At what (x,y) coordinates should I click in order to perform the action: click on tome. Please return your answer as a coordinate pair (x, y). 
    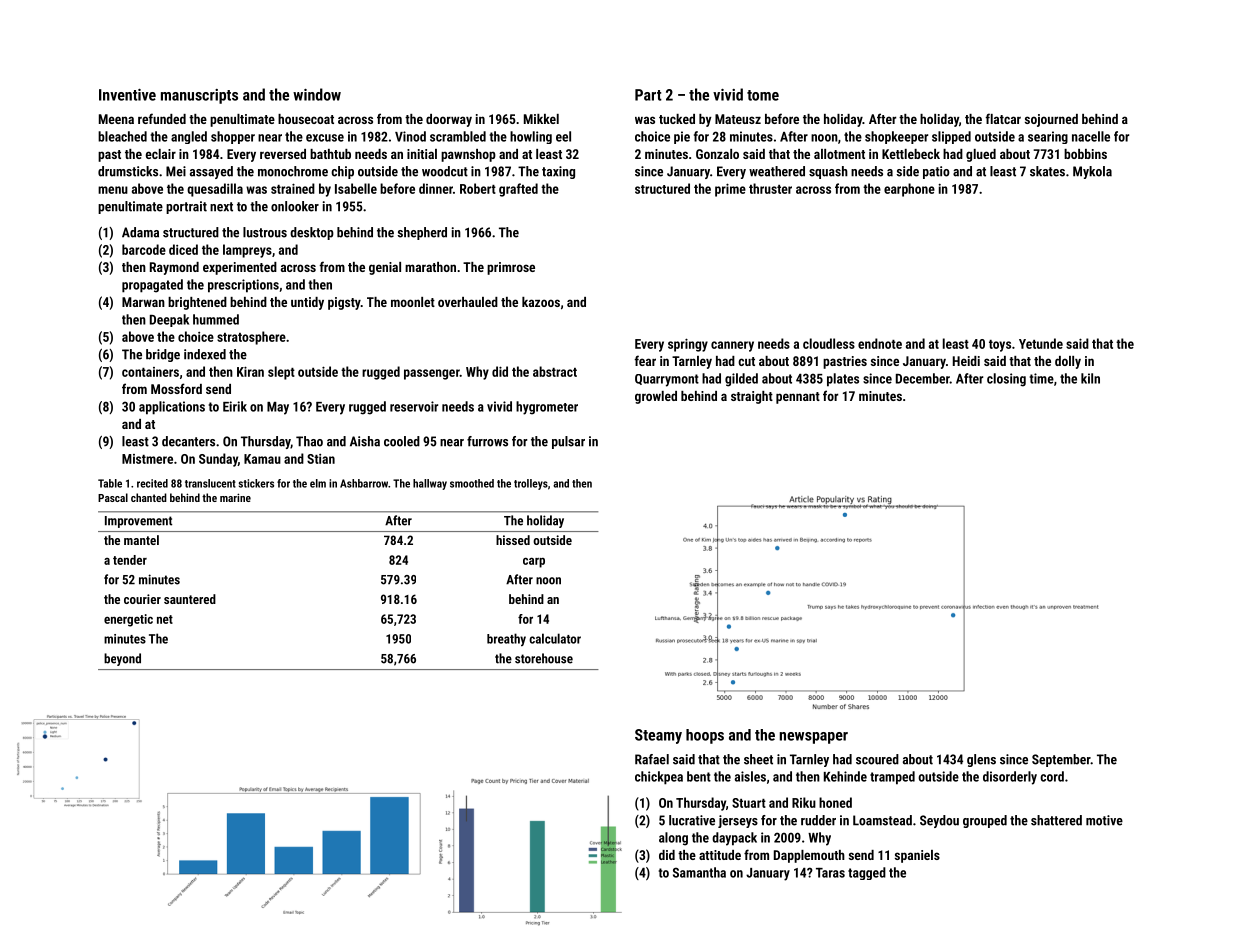
    Looking at the image, I should click on (763, 95).
